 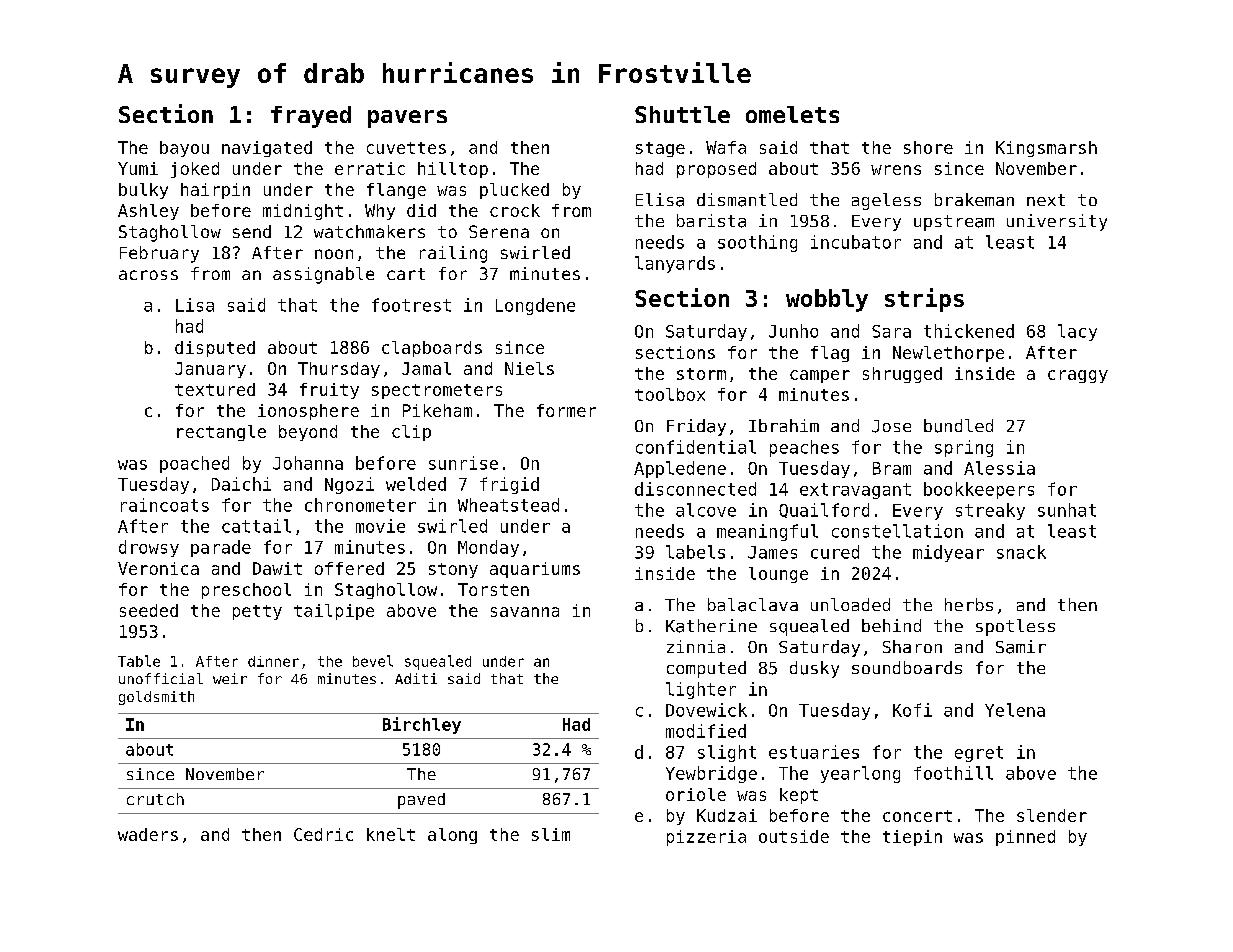 I want to click on midnight, so click(x=303, y=212).
